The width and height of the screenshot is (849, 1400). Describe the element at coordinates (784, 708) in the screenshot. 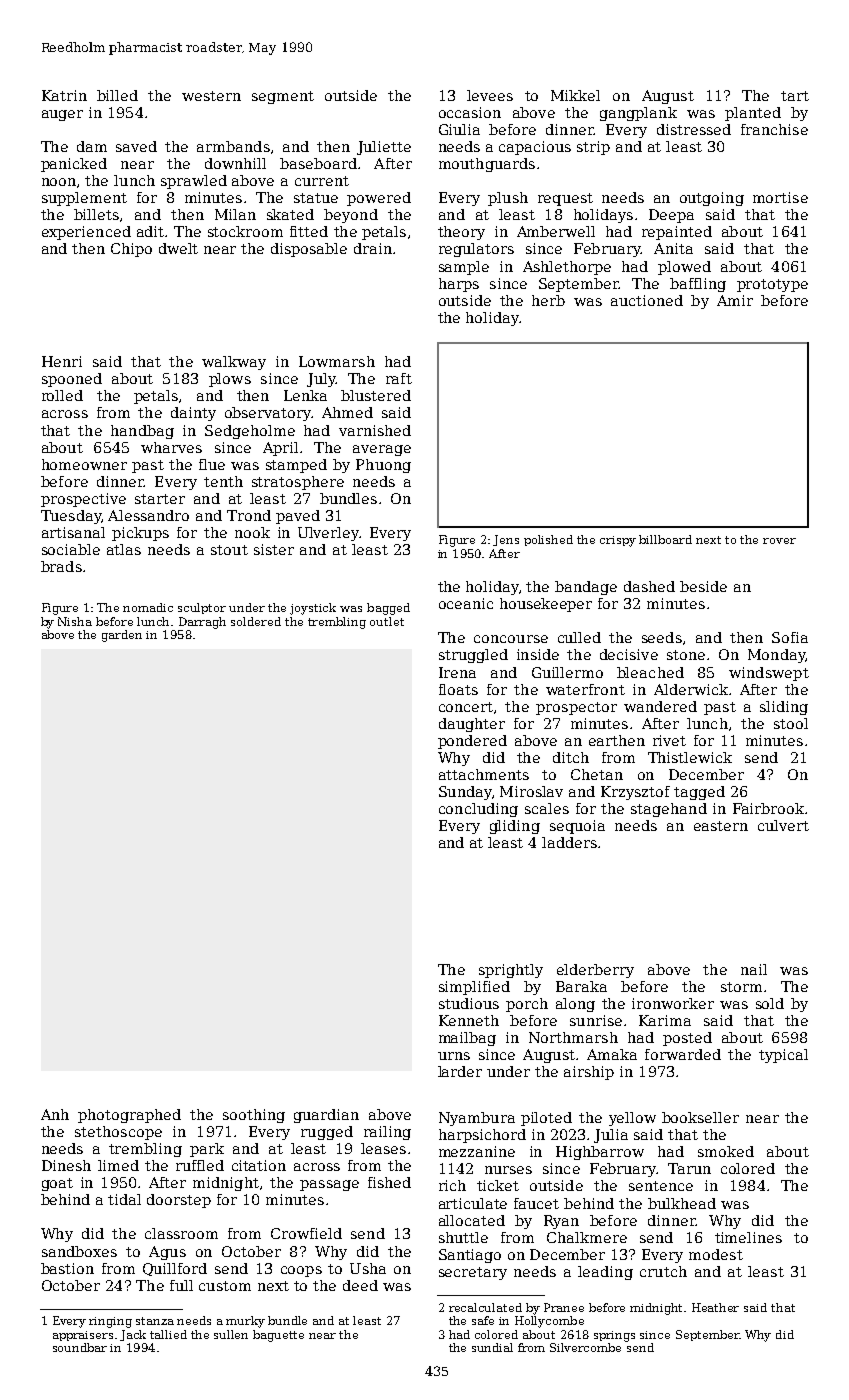

I see `sliding` at that location.
